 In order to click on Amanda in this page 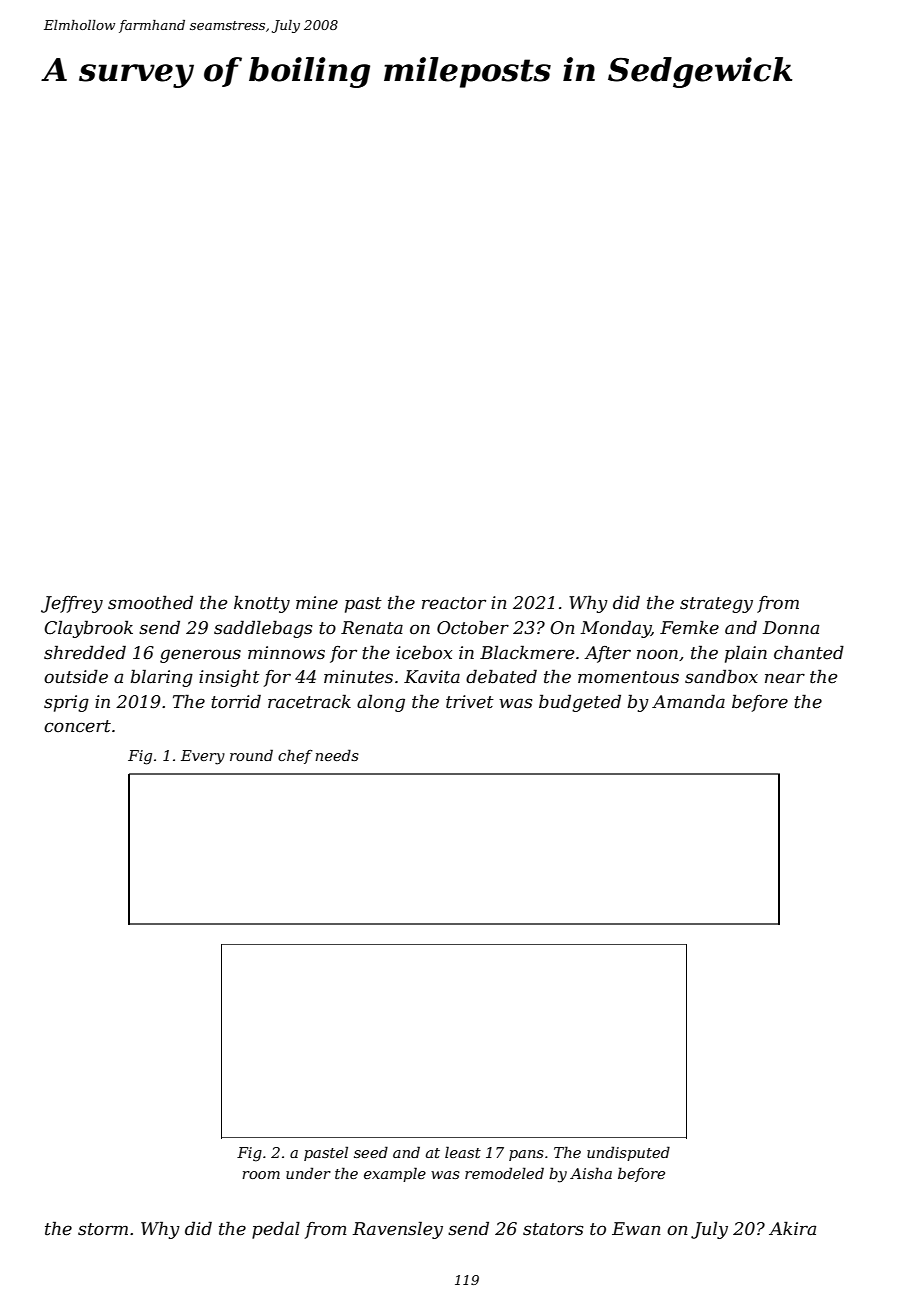, I will do `click(688, 701)`.
